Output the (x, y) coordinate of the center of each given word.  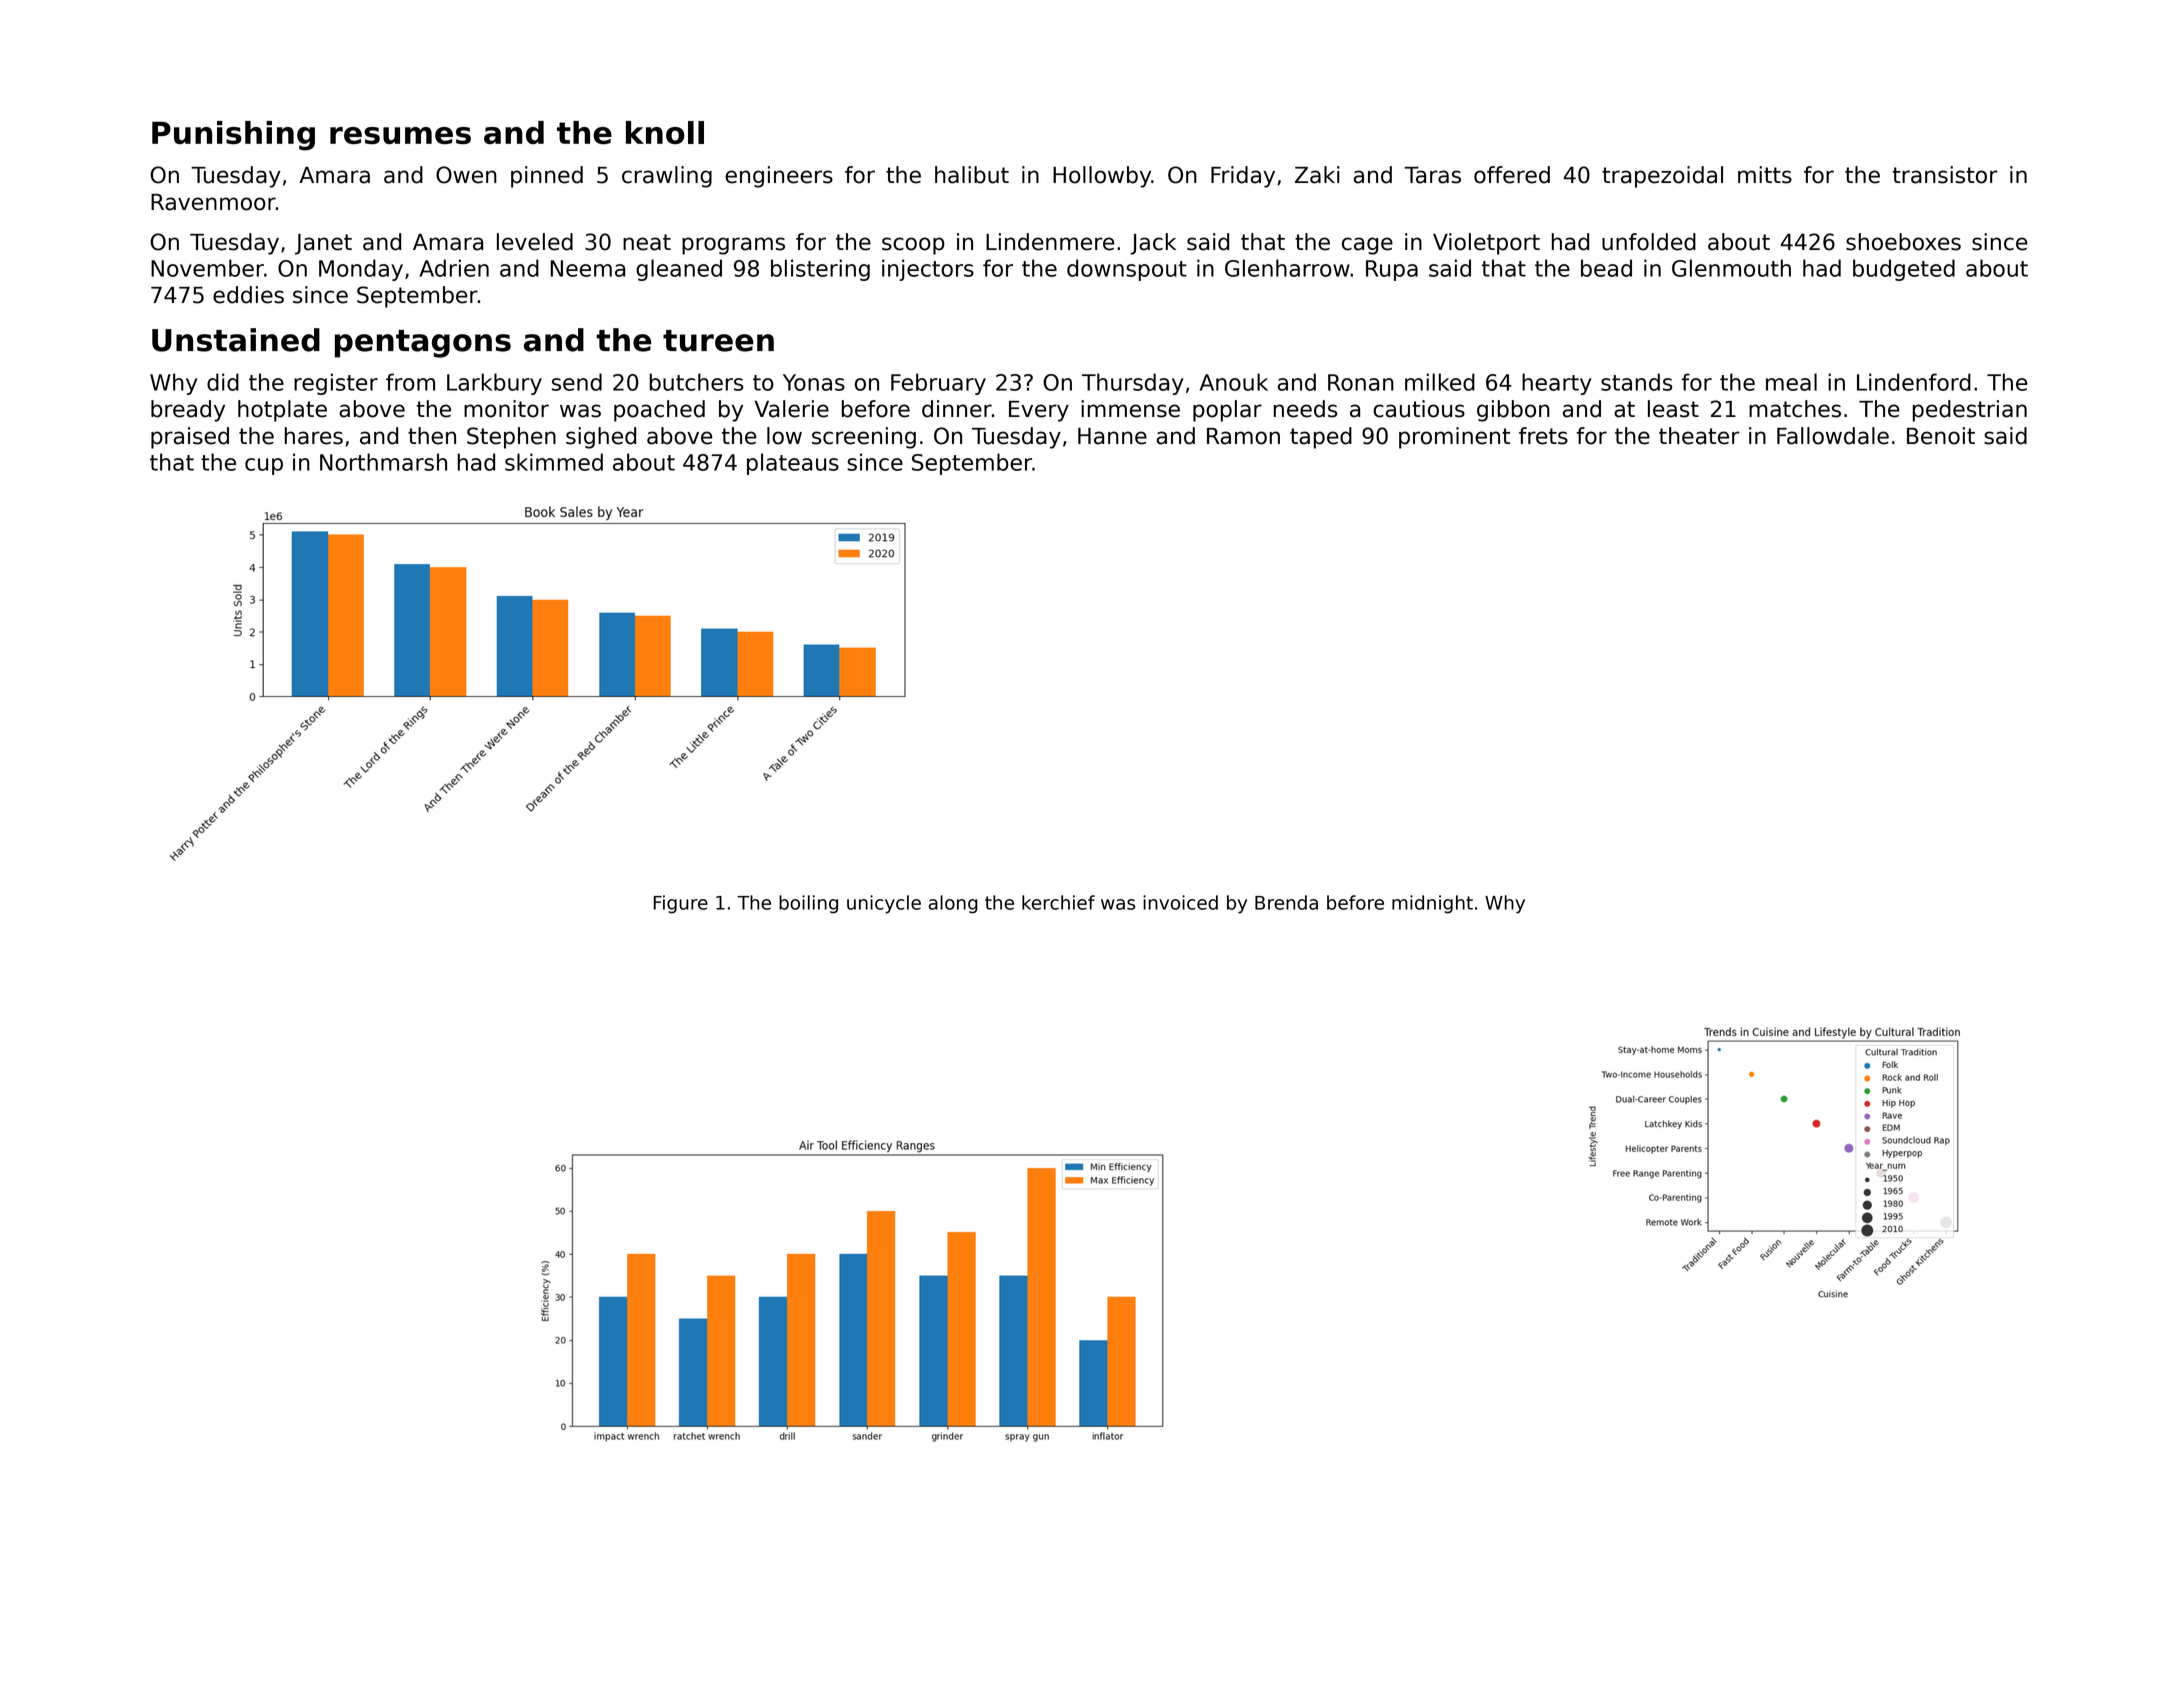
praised (190, 438)
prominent (1454, 438)
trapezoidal (1662, 177)
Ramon (1243, 436)
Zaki (1317, 175)
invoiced (1180, 902)
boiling (808, 904)
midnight (1432, 904)
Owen (466, 175)
